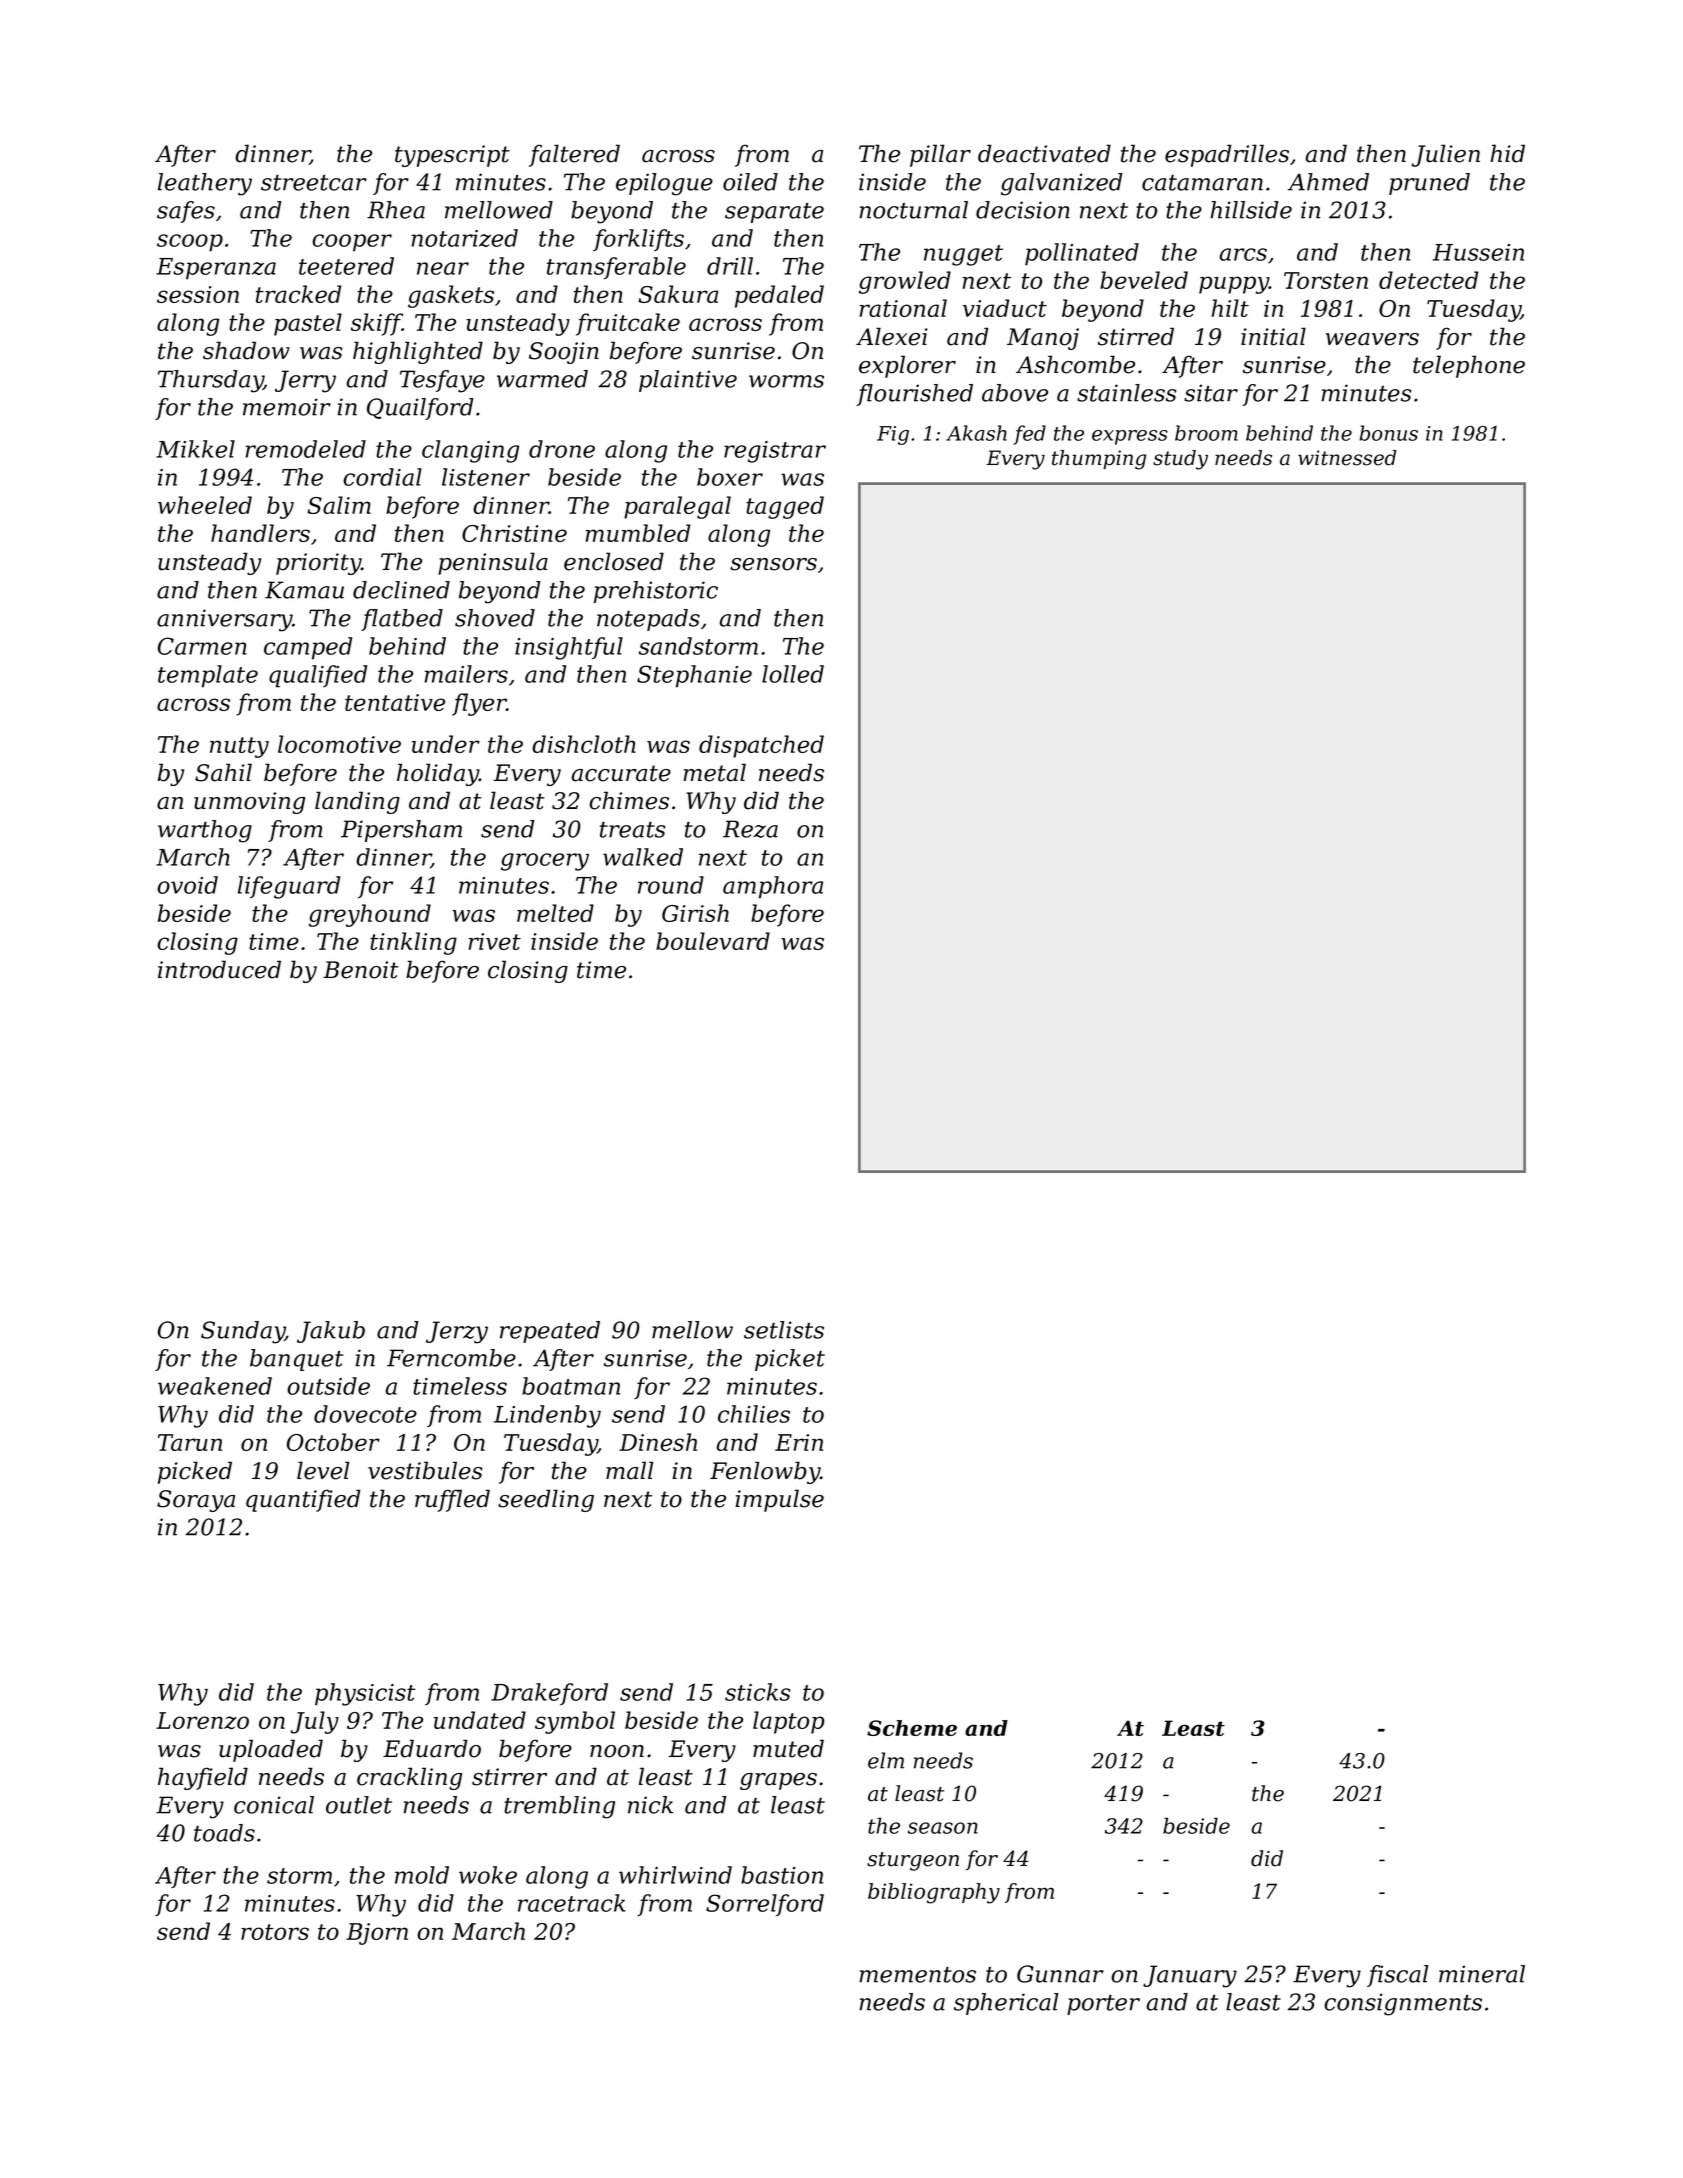 The image size is (1683, 2178). Describe the element at coordinates (572, 1903) in the screenshot. I see `racetrack` at that location.
